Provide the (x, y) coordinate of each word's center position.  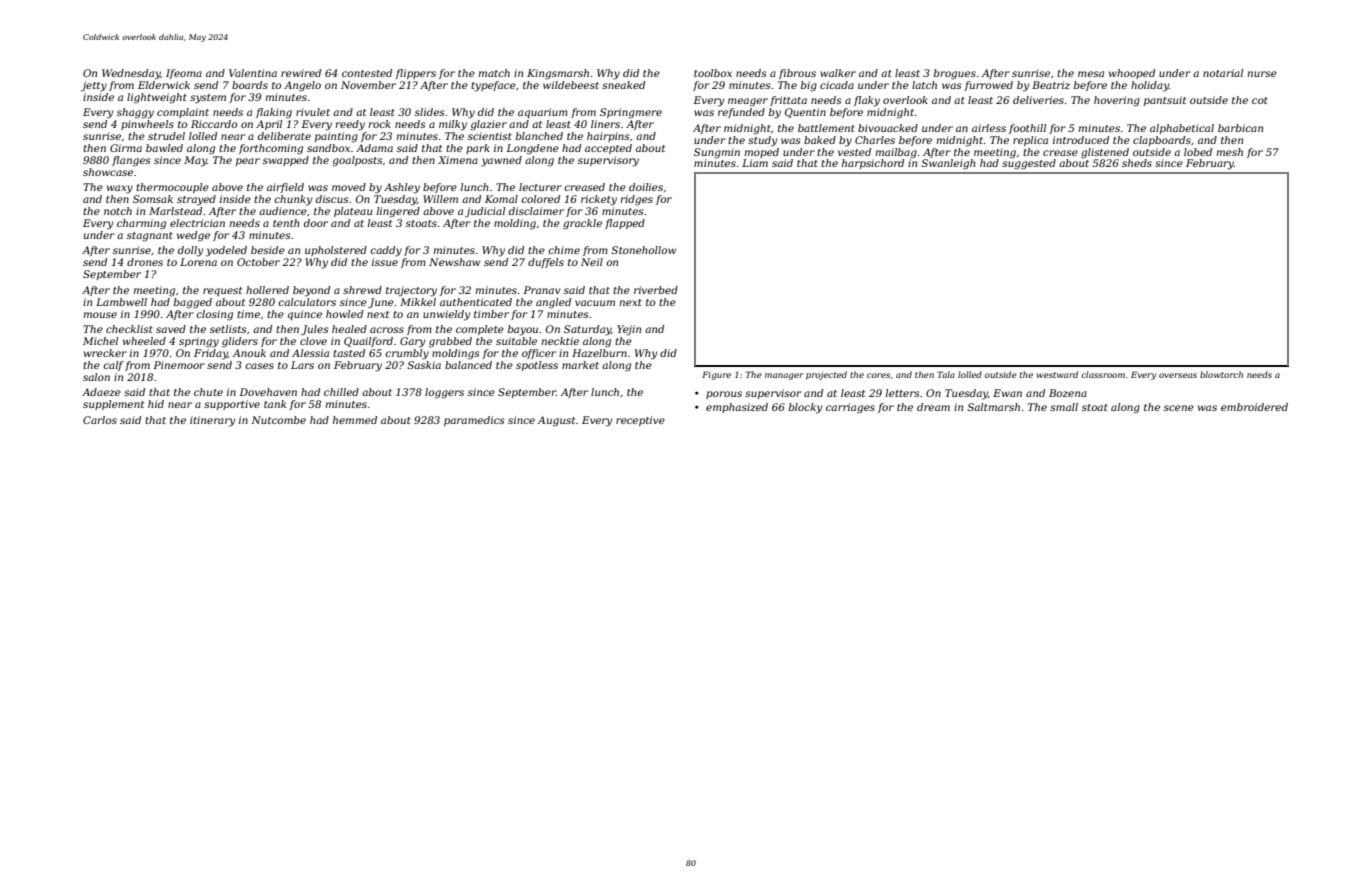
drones (145, 262)
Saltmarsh (993, 407)
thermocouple (172, 188)
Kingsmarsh (558, 74)
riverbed (656, 290)
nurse (1262, 74)
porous (724, 395)
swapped (286, 161)
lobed (1198, 152)
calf (113, 366)
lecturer (540, 187)
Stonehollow (643, 250)
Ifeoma (184, 74)
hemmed (355, 420)
